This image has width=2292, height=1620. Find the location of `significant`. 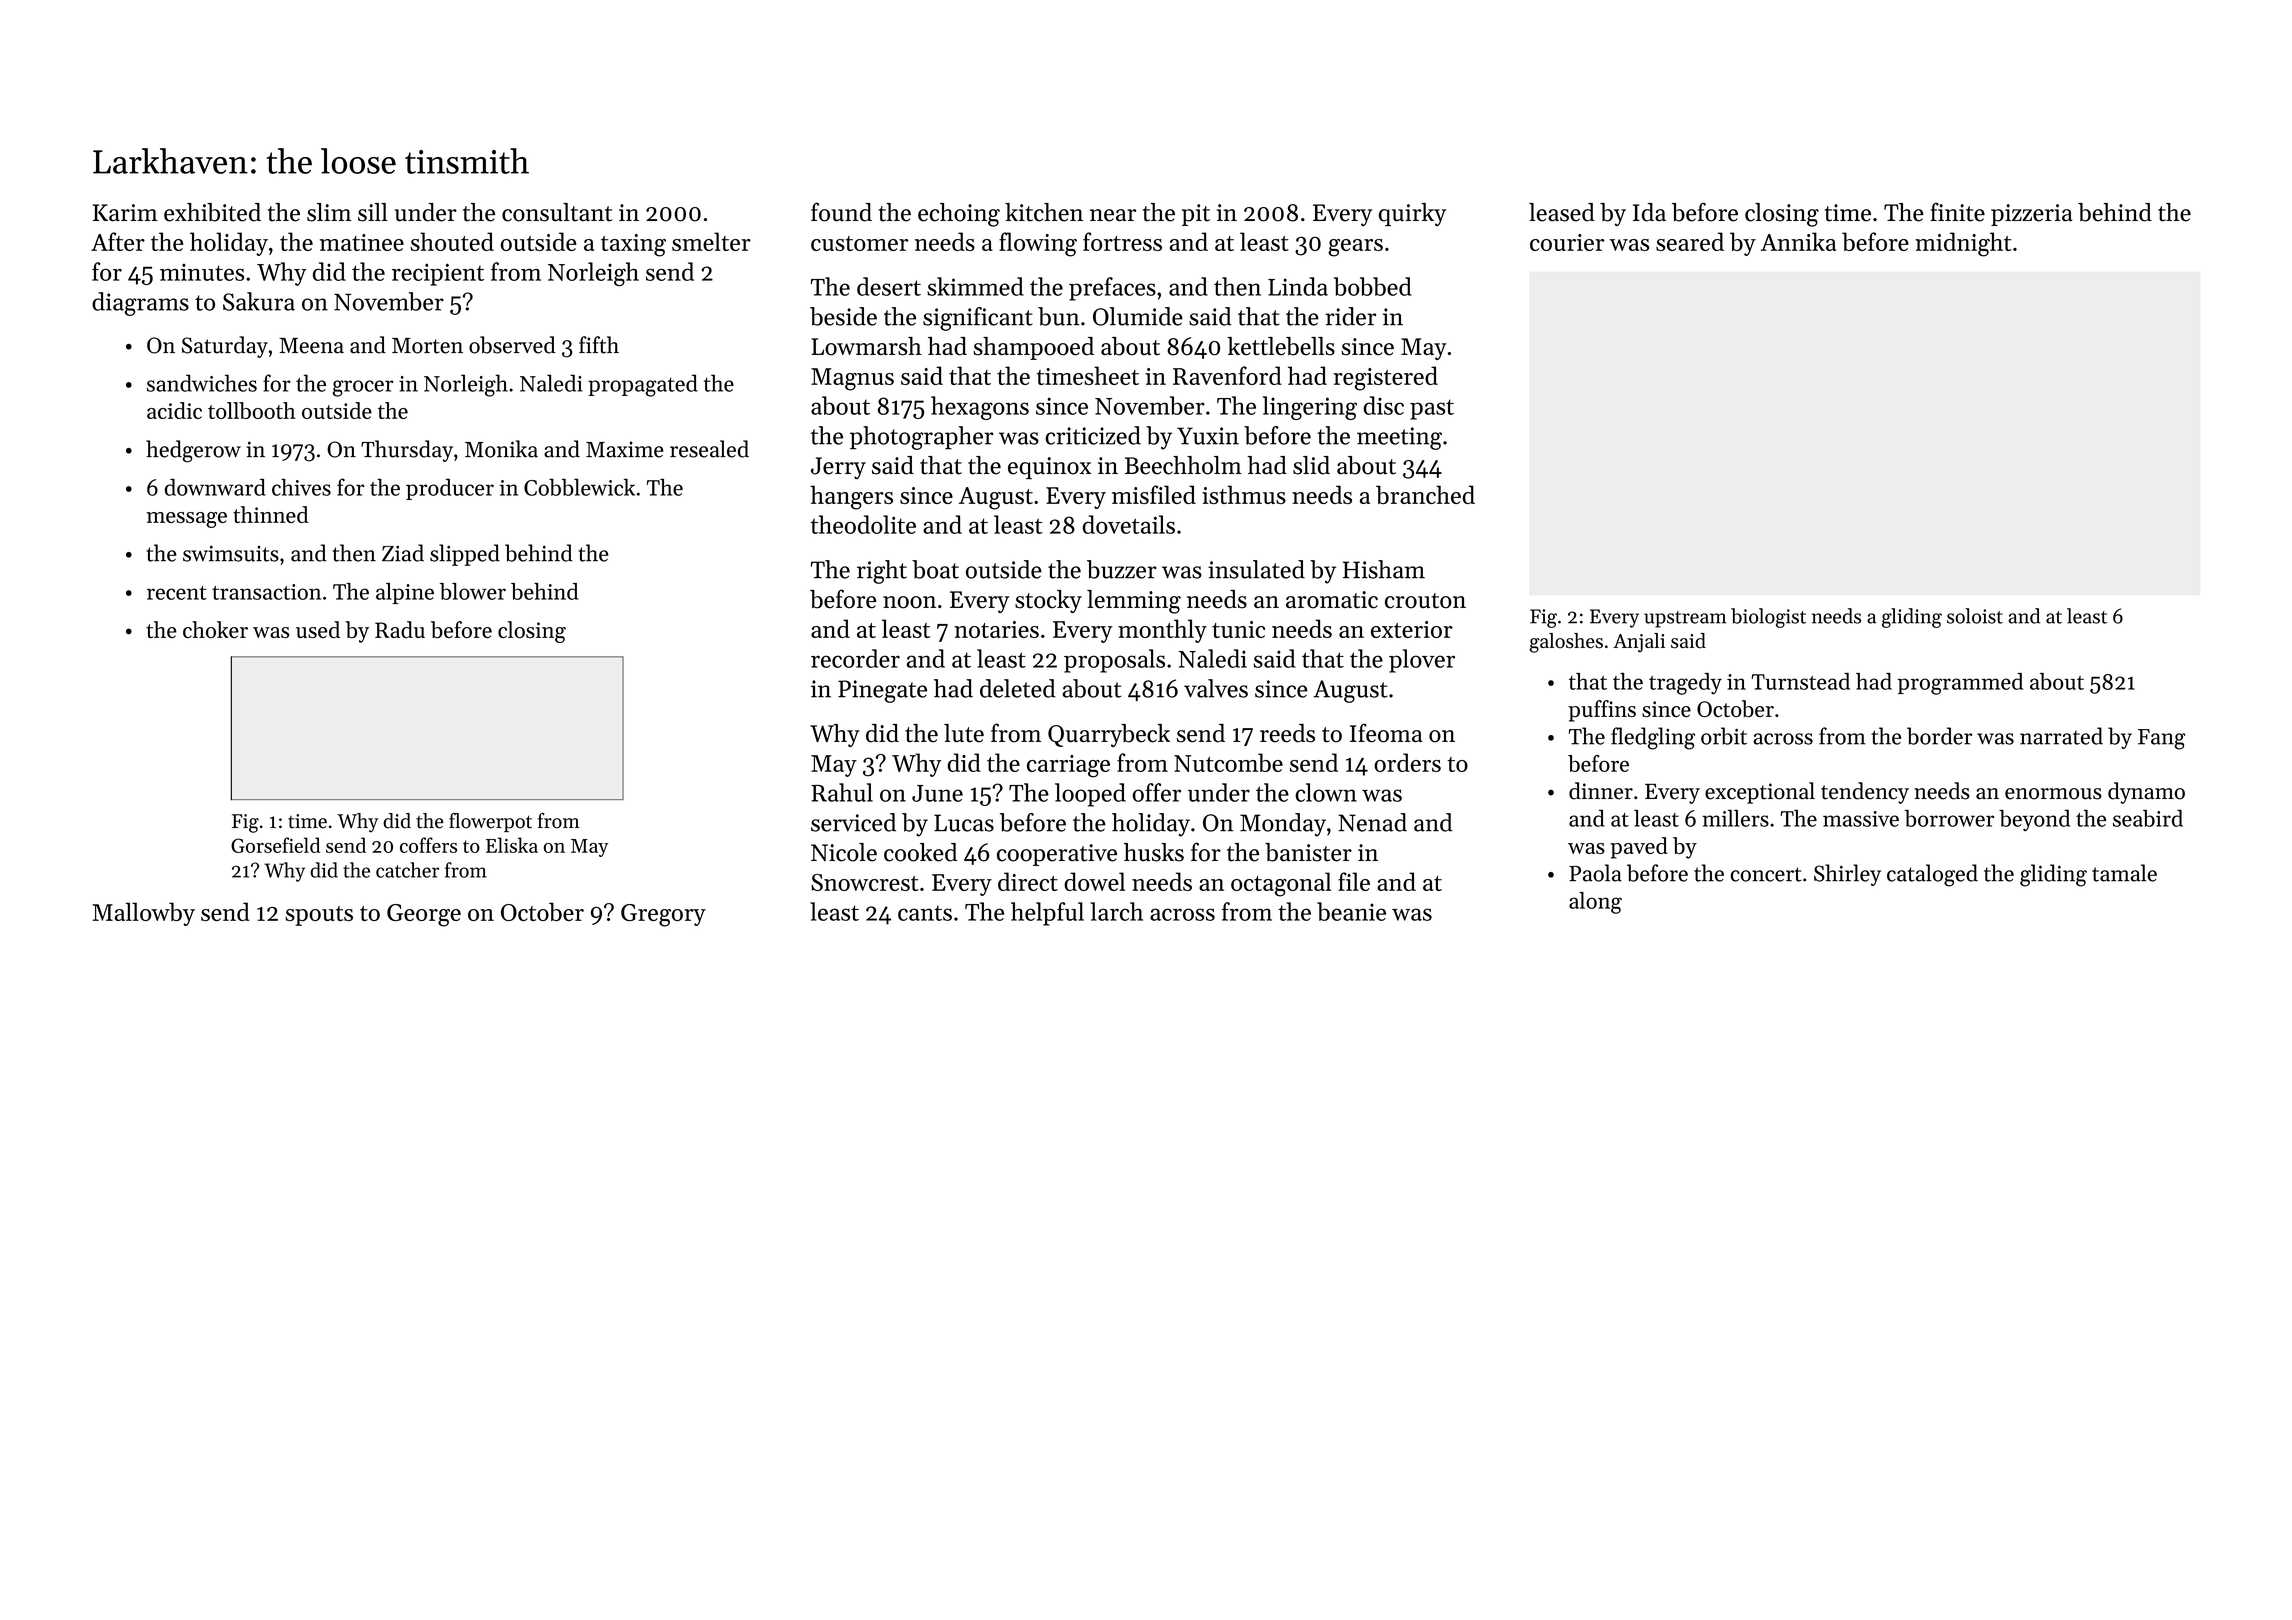

significant is located at coordinates (978, 319).
